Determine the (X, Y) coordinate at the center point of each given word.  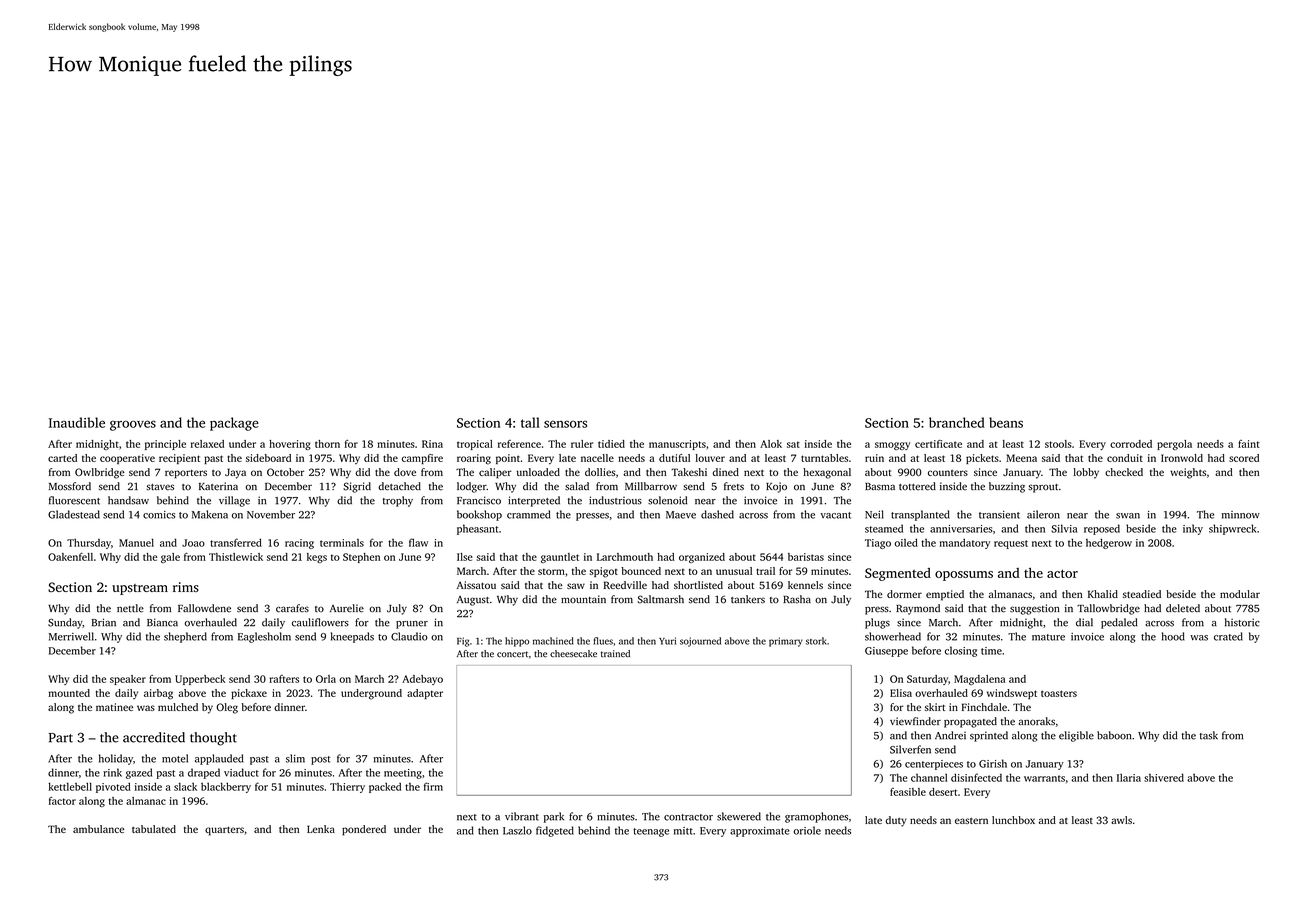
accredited (154, 737)
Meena (1021, 458)
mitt (683, 831)
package (234, 424)
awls (1121, 820)
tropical (475, 445)
